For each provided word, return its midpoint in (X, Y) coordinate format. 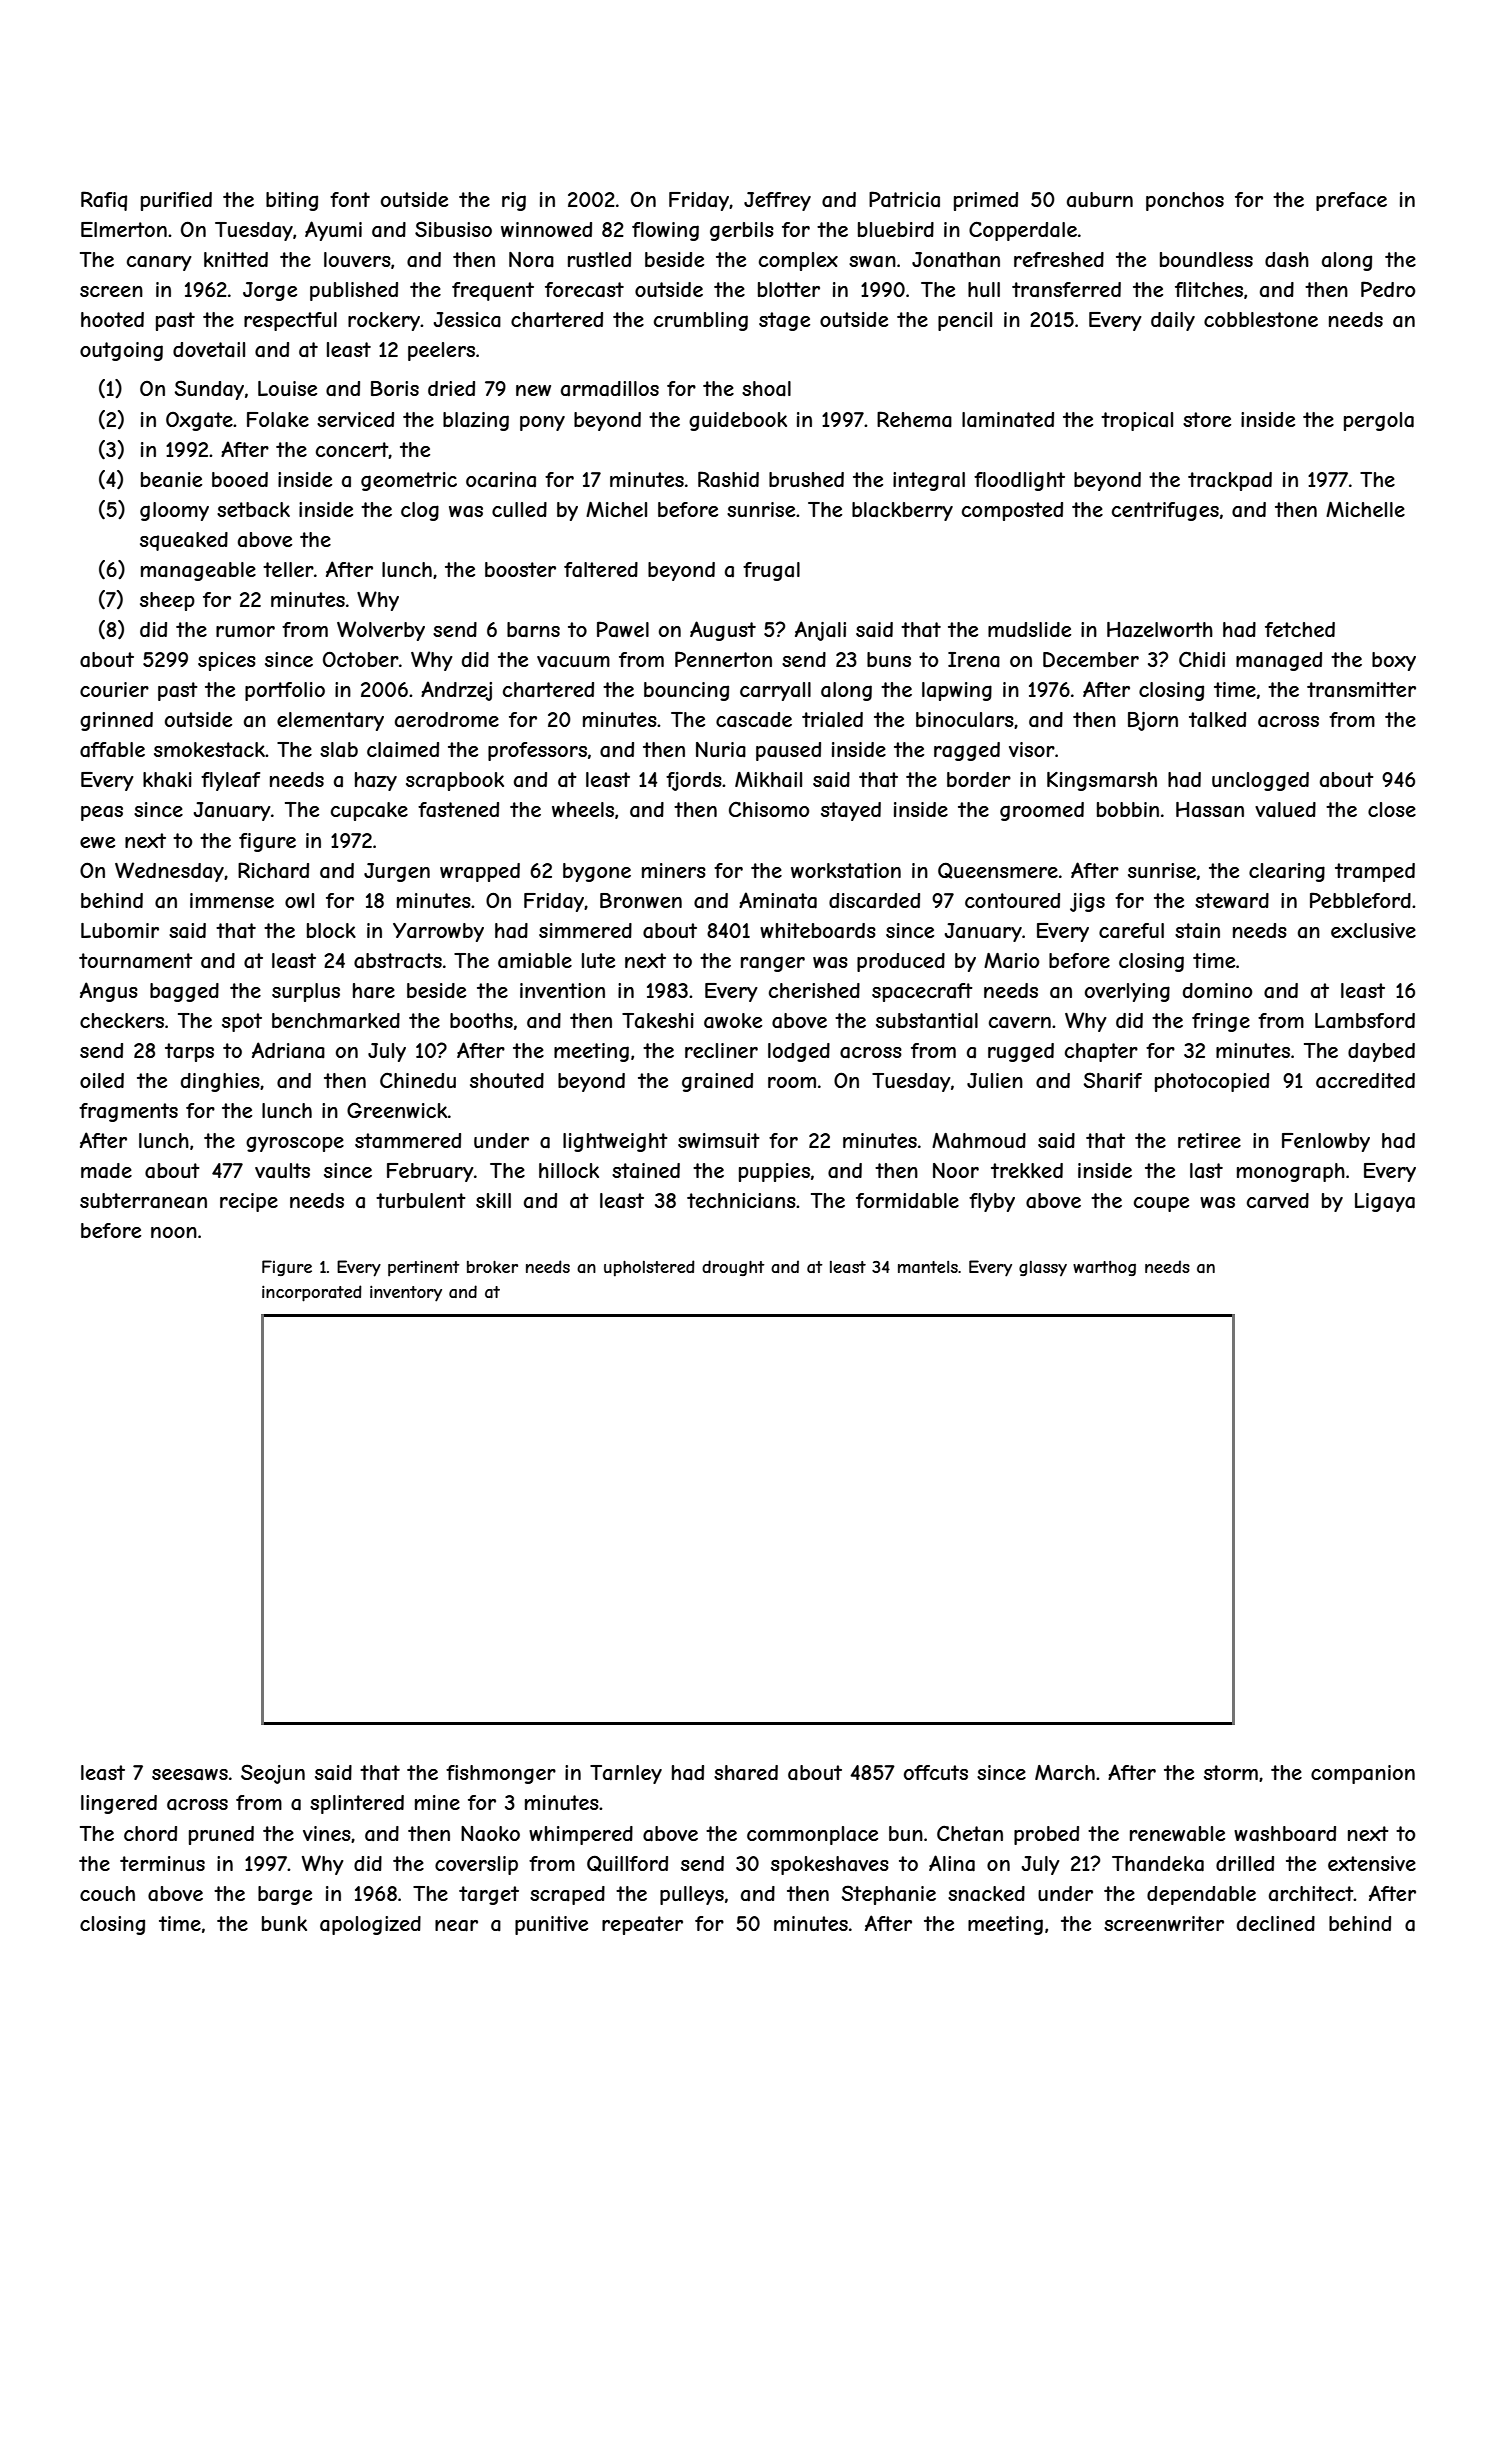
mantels (928, 1267)
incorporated (312, 1293)
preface (1351, 201)
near (456, 1926)
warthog (1104, 1268)
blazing (476, 421)
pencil (965, 321)
